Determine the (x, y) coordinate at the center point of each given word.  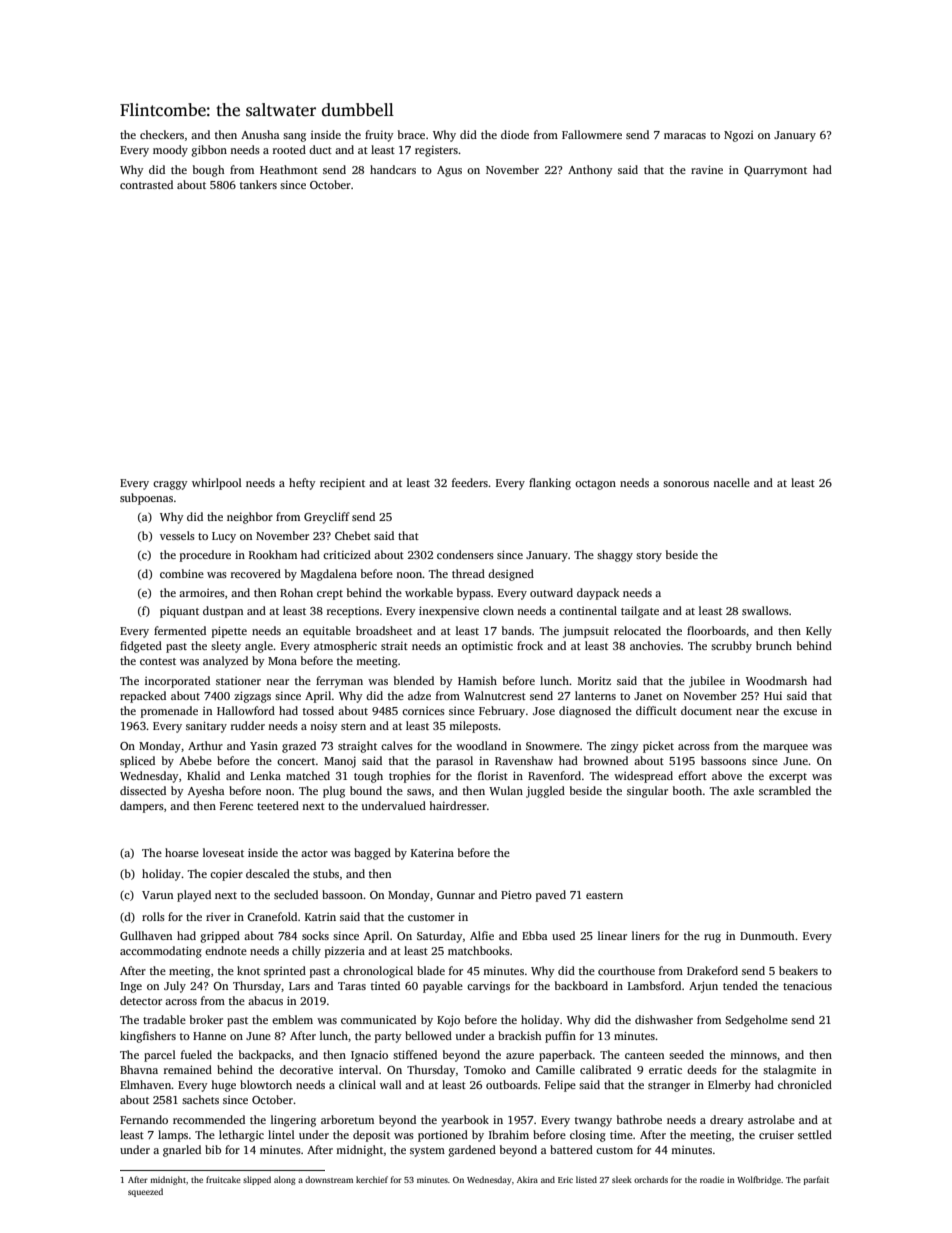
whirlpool (217, 484)
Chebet (353, 535)
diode (515, 134)
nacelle (731, 482)
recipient (342, 484)
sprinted (285, 972)
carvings (488, 987)
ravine (707, 169)
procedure (205, 556)
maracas (685, 136)
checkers (162, 134)
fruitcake (223, 1179)
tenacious (807, 985)
